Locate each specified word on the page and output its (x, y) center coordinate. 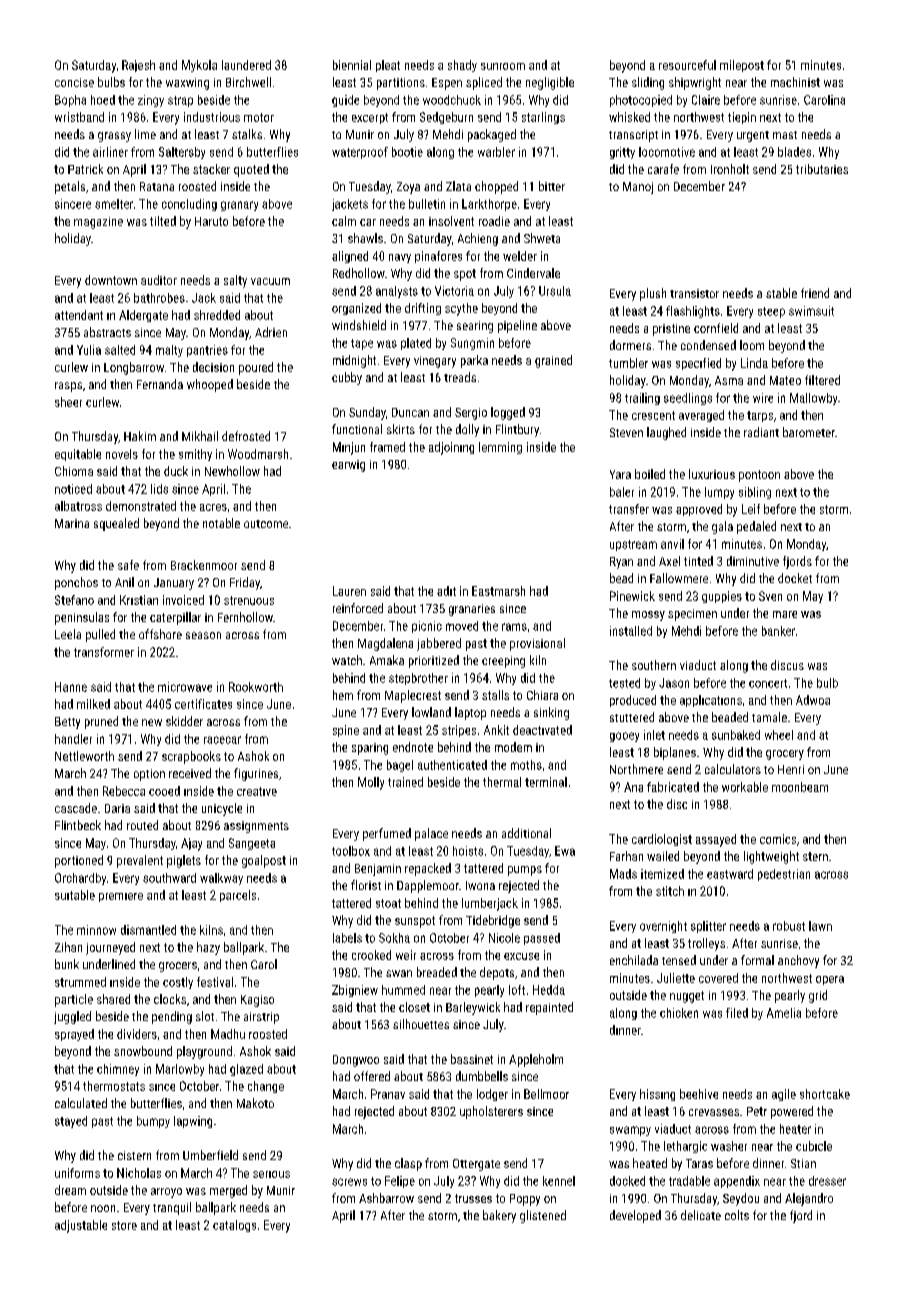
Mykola (199, 66)
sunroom (503, 66)
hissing (657, 1095)
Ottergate (476, 1165)
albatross (78, 506)
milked (93, 704)
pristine (671, 330)
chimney (118, 1070)
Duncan (410, 412)
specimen (692, 615)
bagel (400, 766)
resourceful (687, 65)
